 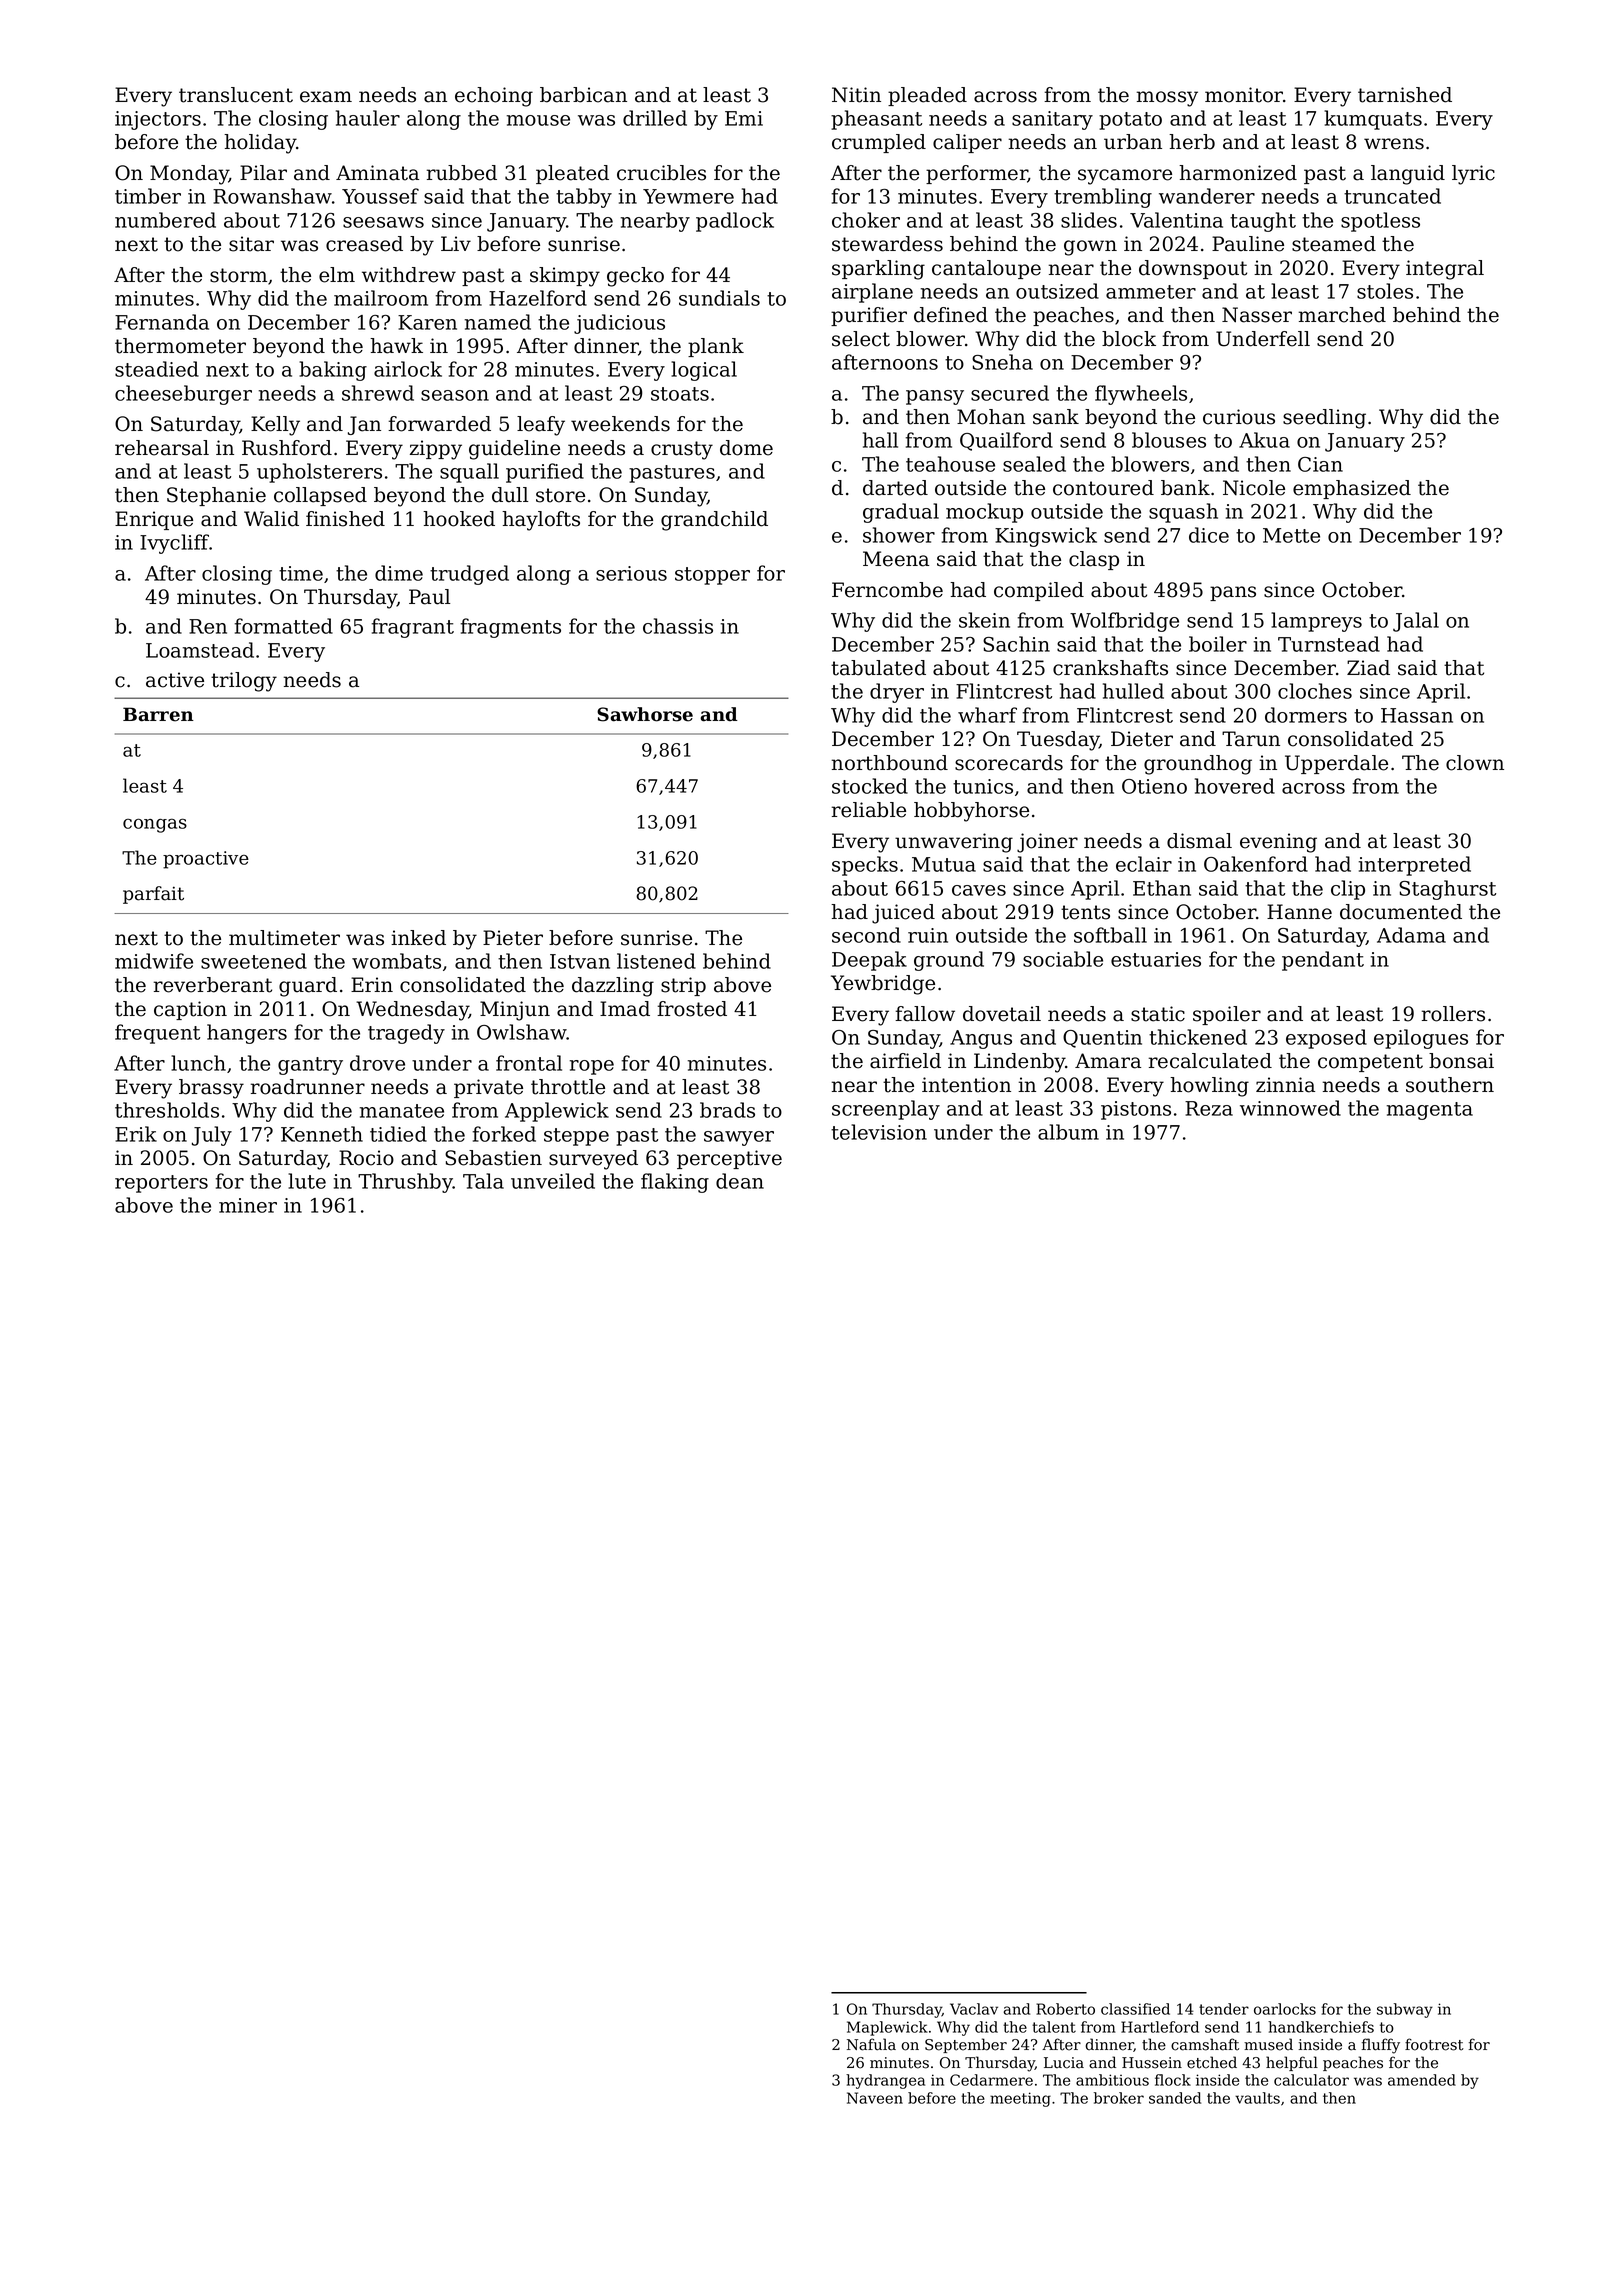 What do you see at coordinates (1430, 1111) in the screenshot?
I see `magenta` at bounding box center [1430, 1111].
